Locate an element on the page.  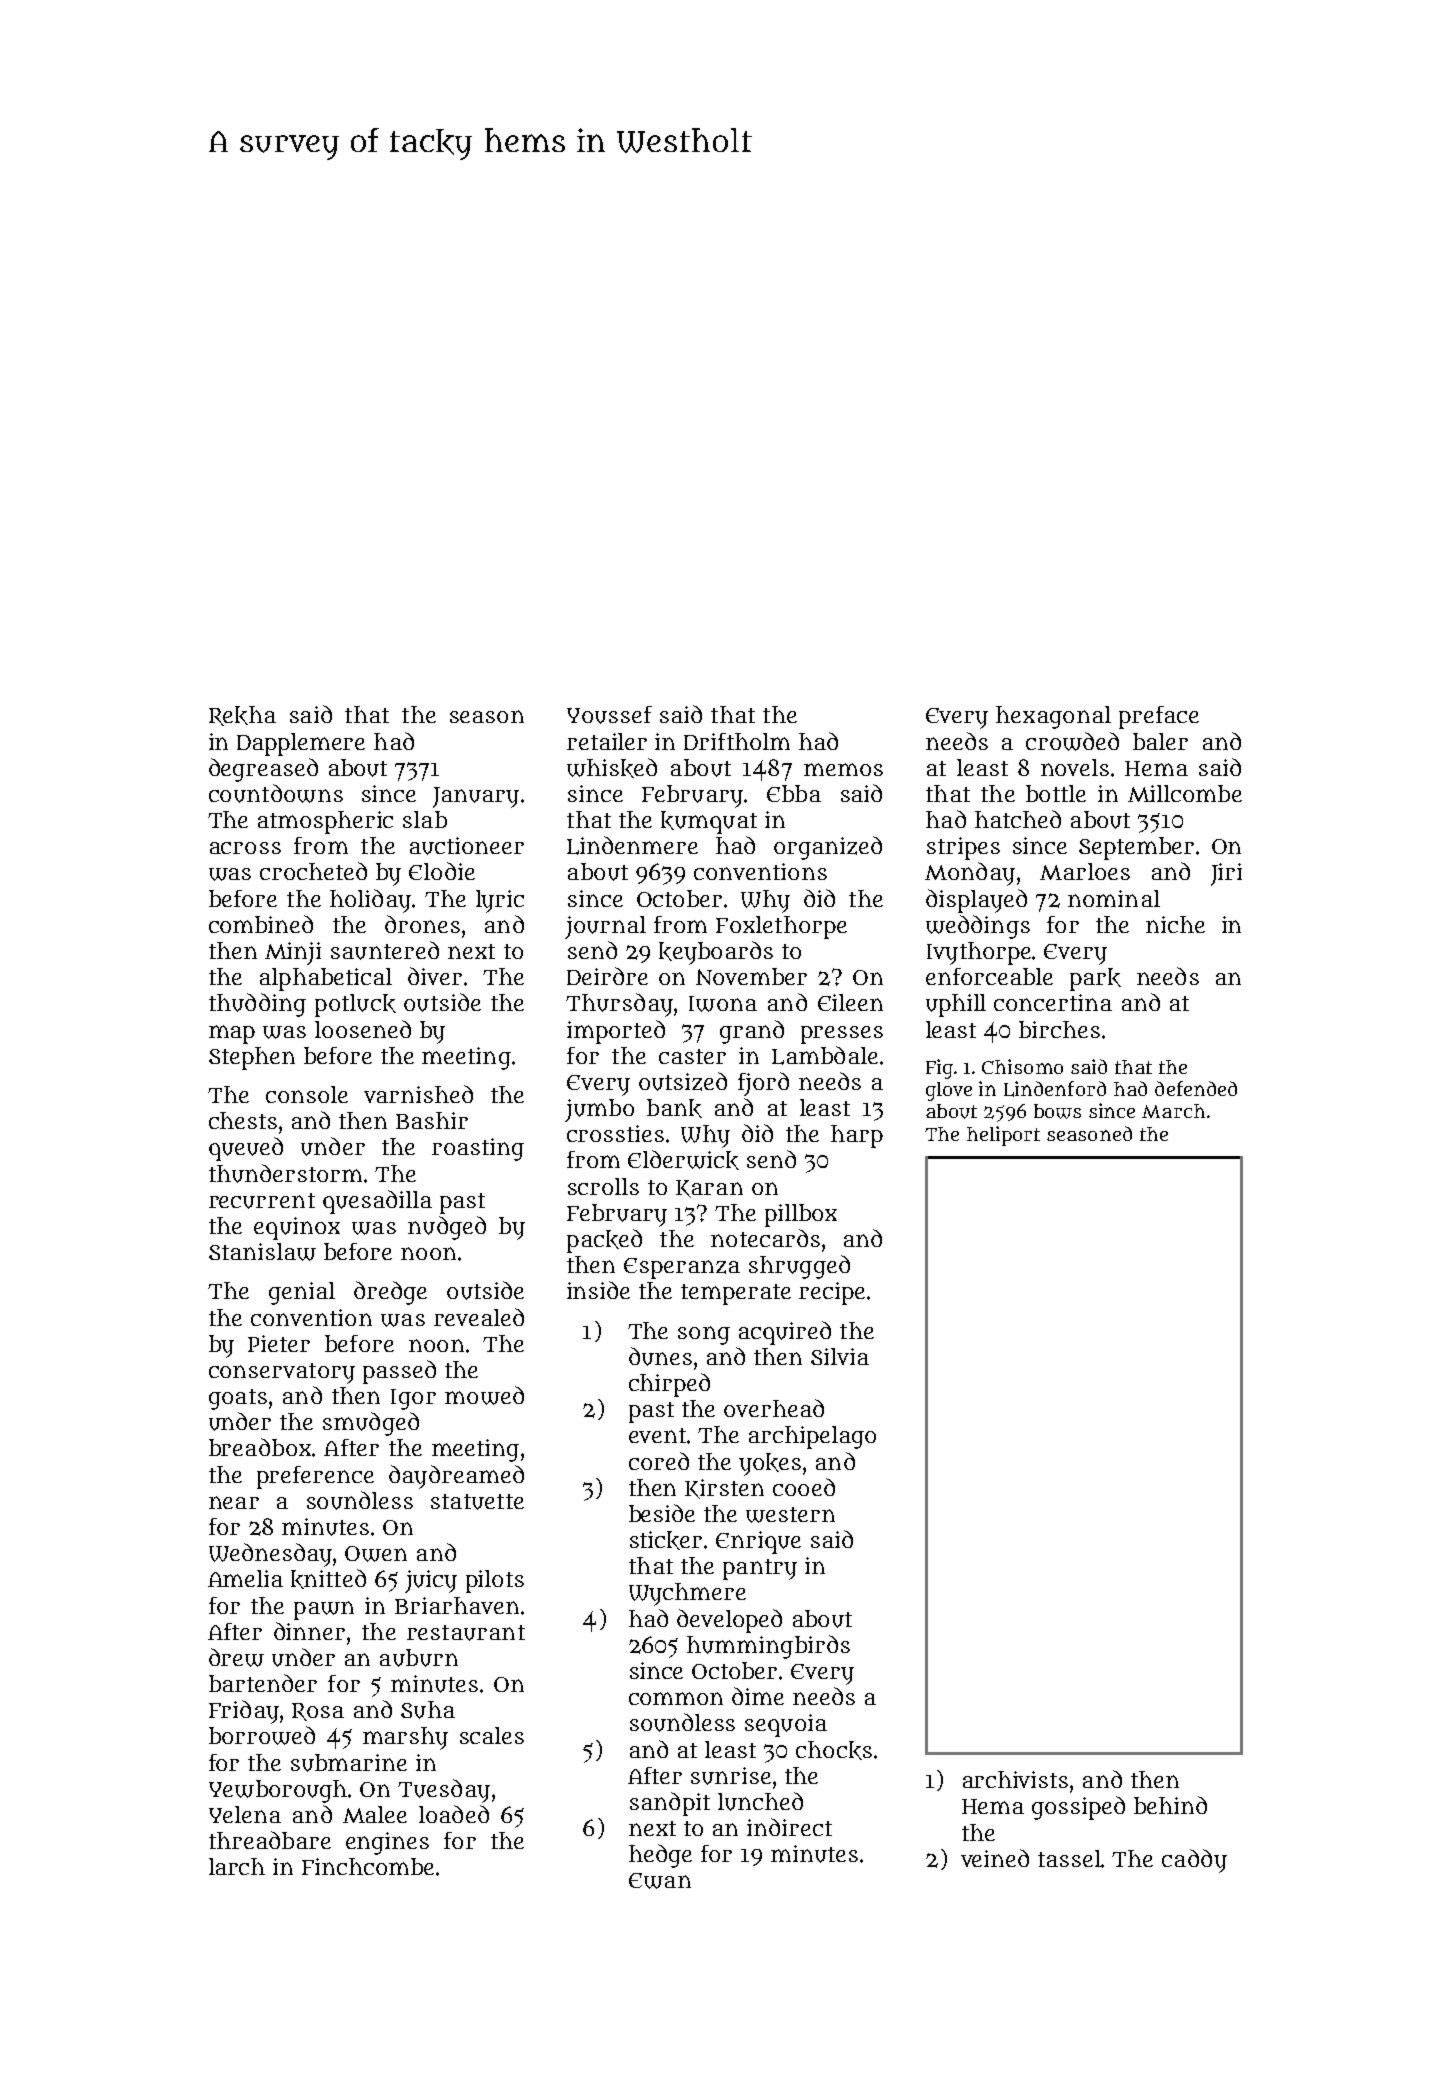
console is located at coordinates (307, 1094).
